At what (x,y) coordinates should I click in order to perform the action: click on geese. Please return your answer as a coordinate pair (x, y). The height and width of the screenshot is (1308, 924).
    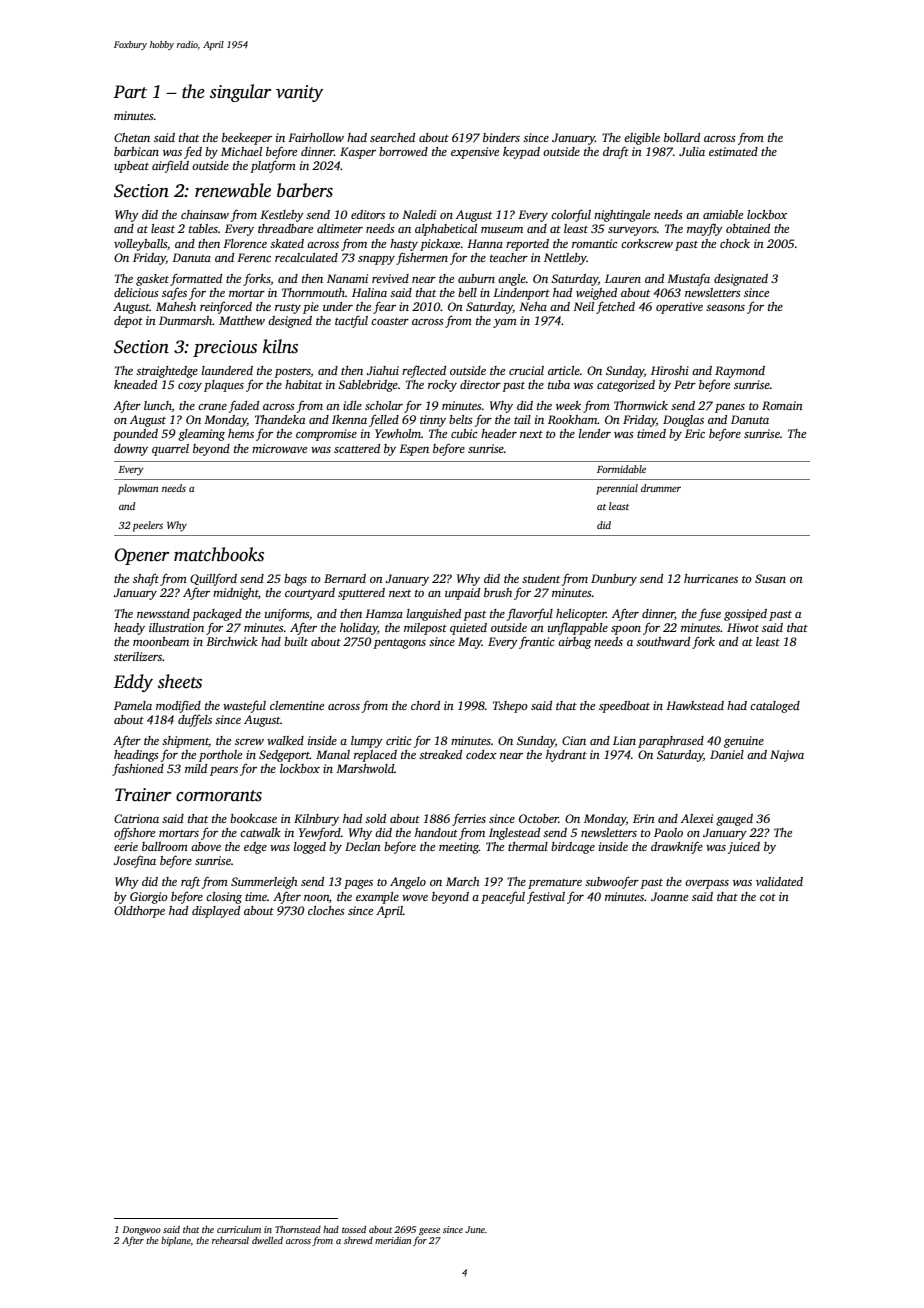
    Looking at the image, I should click on (429, 1231).
